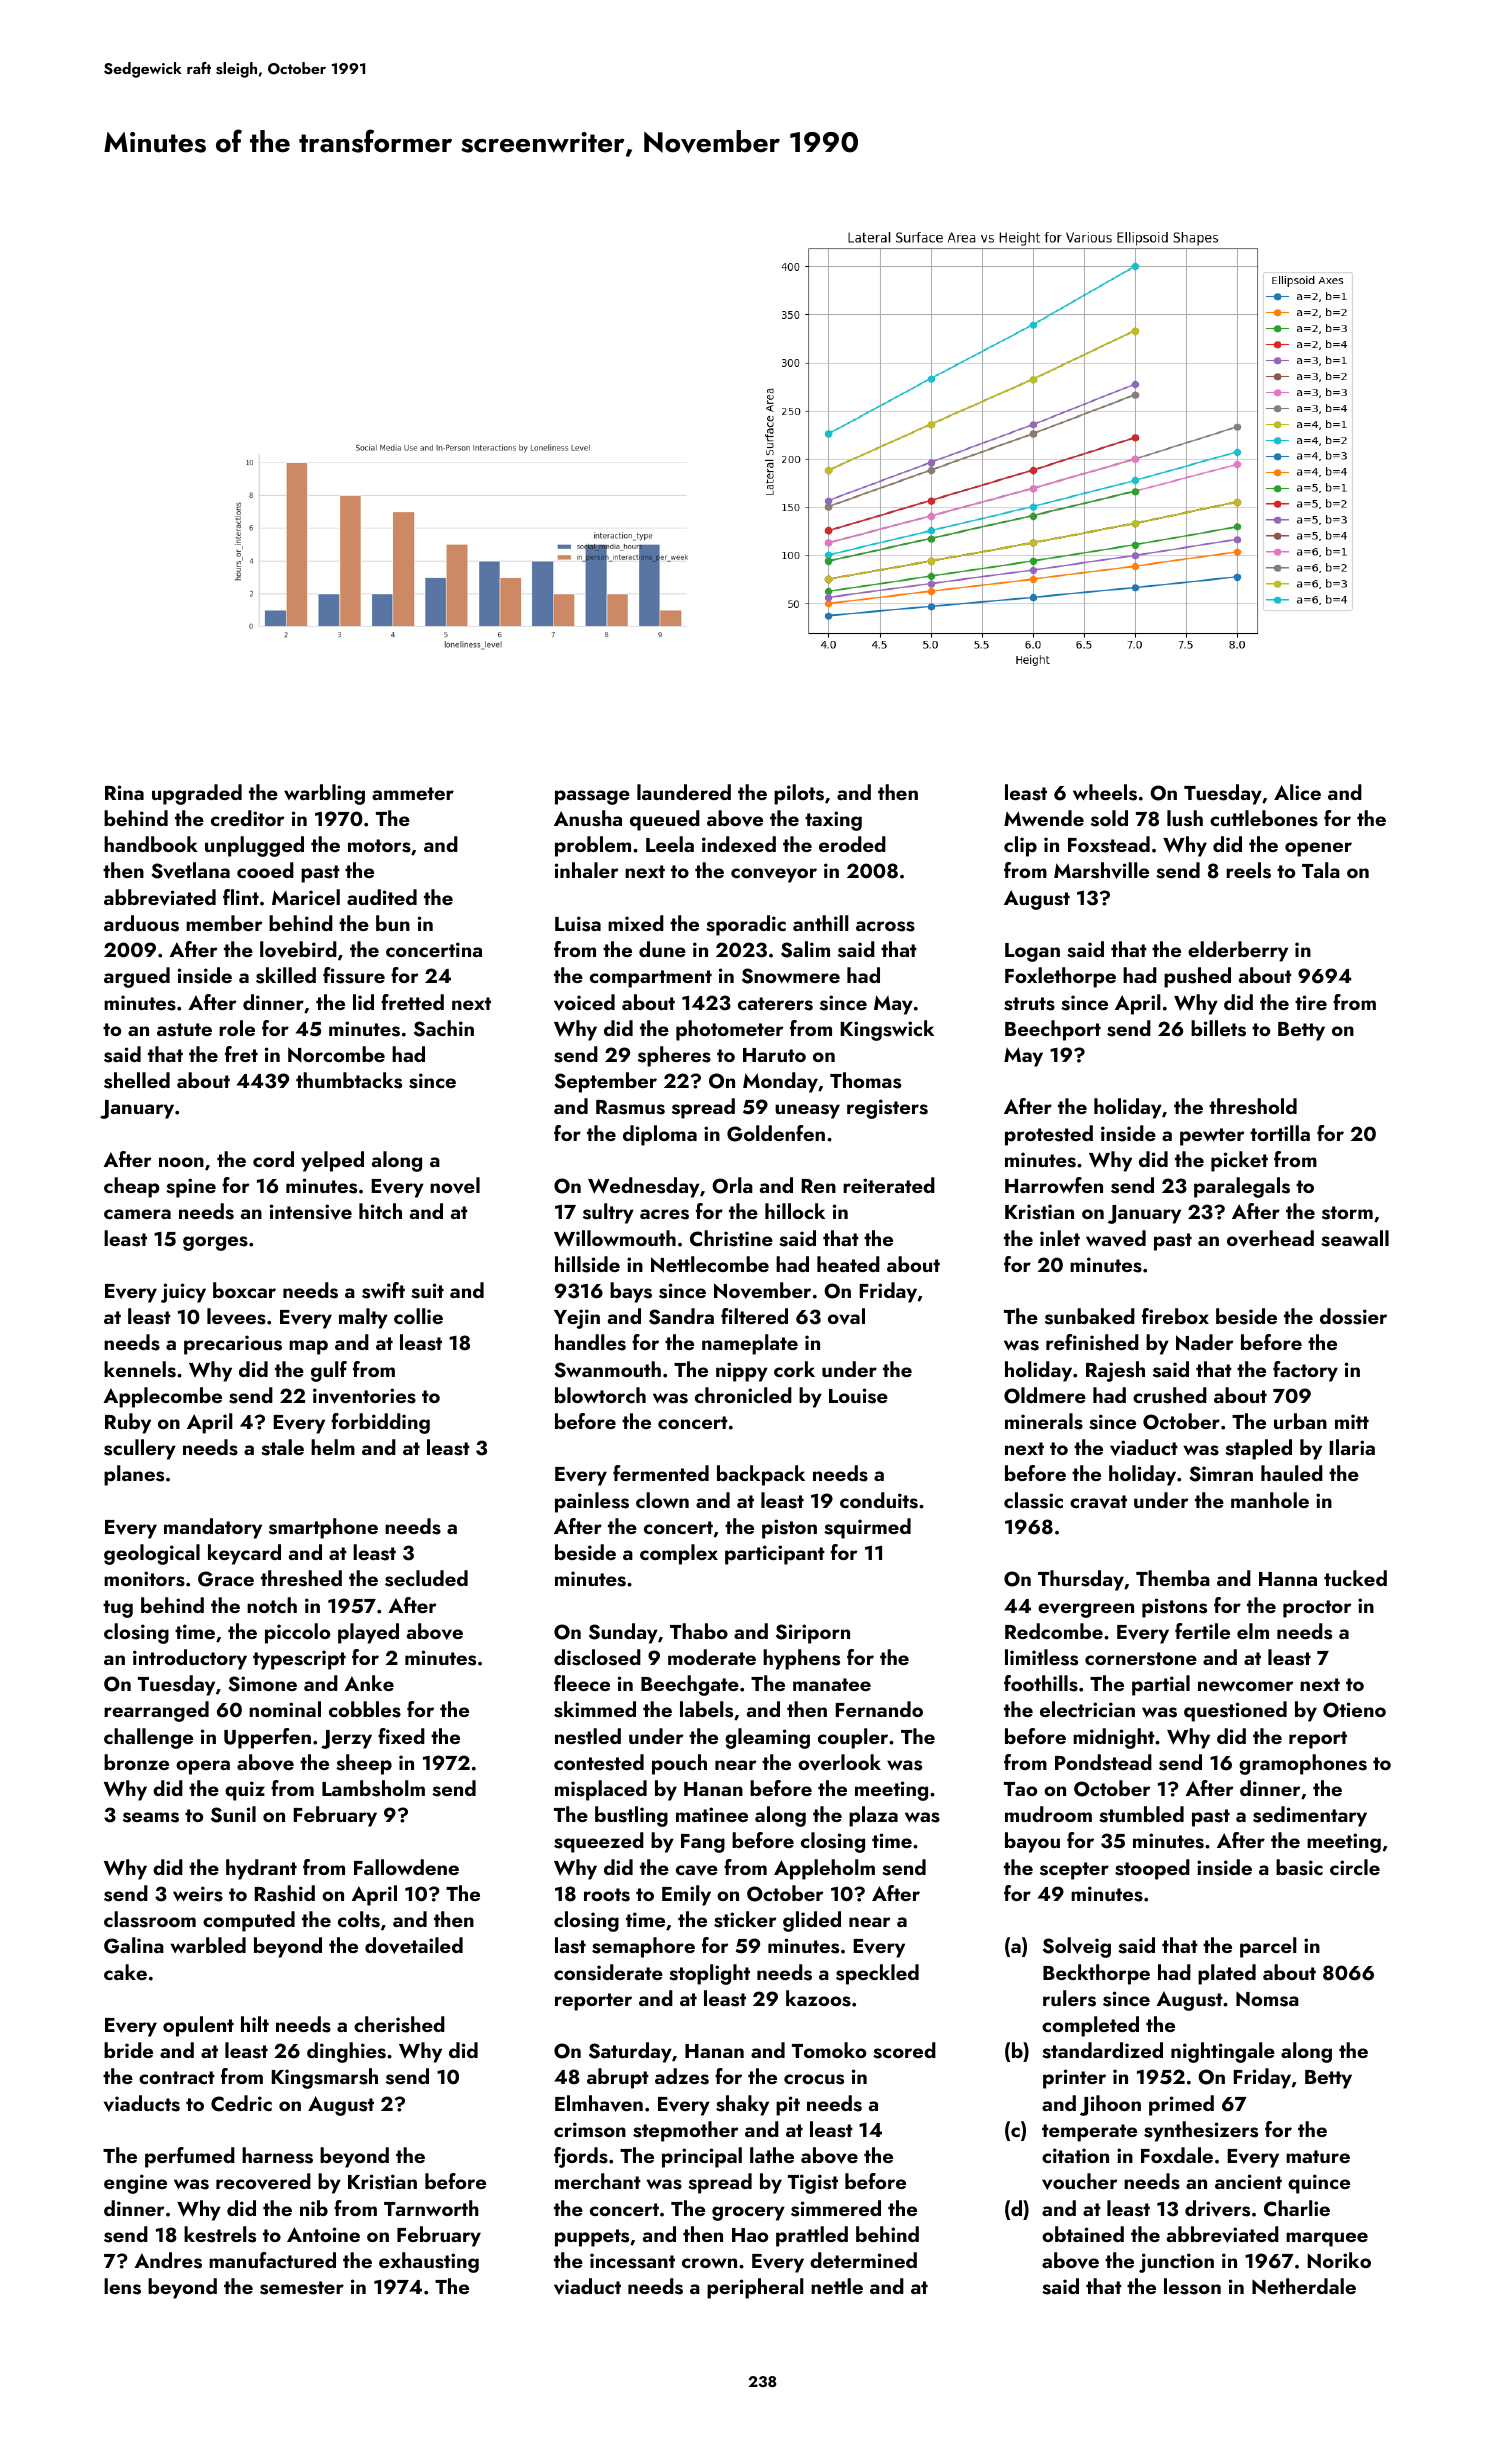  Describe the element at coordinates (162, 1397) in the screenshot. I see `Applecombe` at that location.
